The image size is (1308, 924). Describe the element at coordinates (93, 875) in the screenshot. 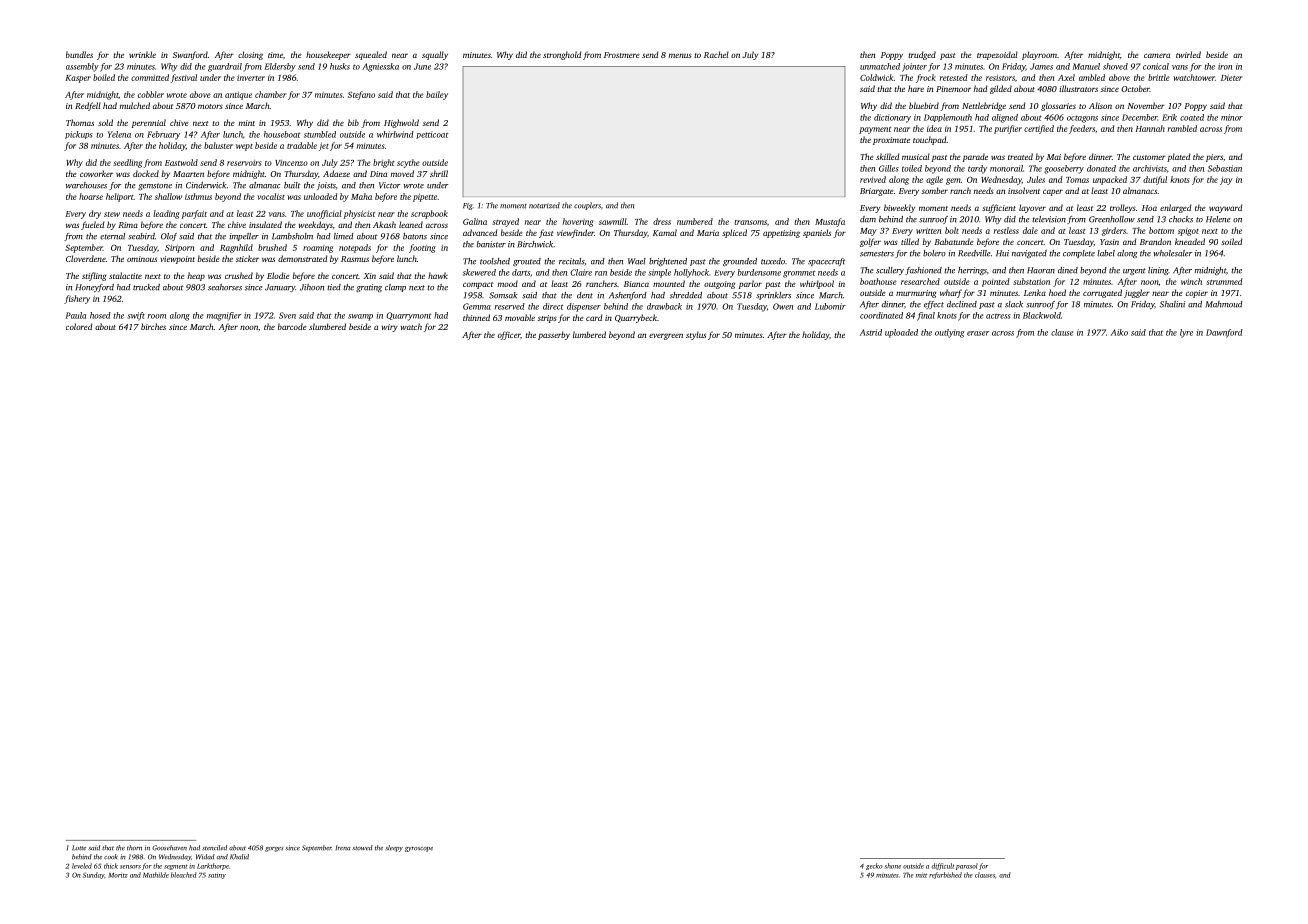

I see `Sunday` at that location.
